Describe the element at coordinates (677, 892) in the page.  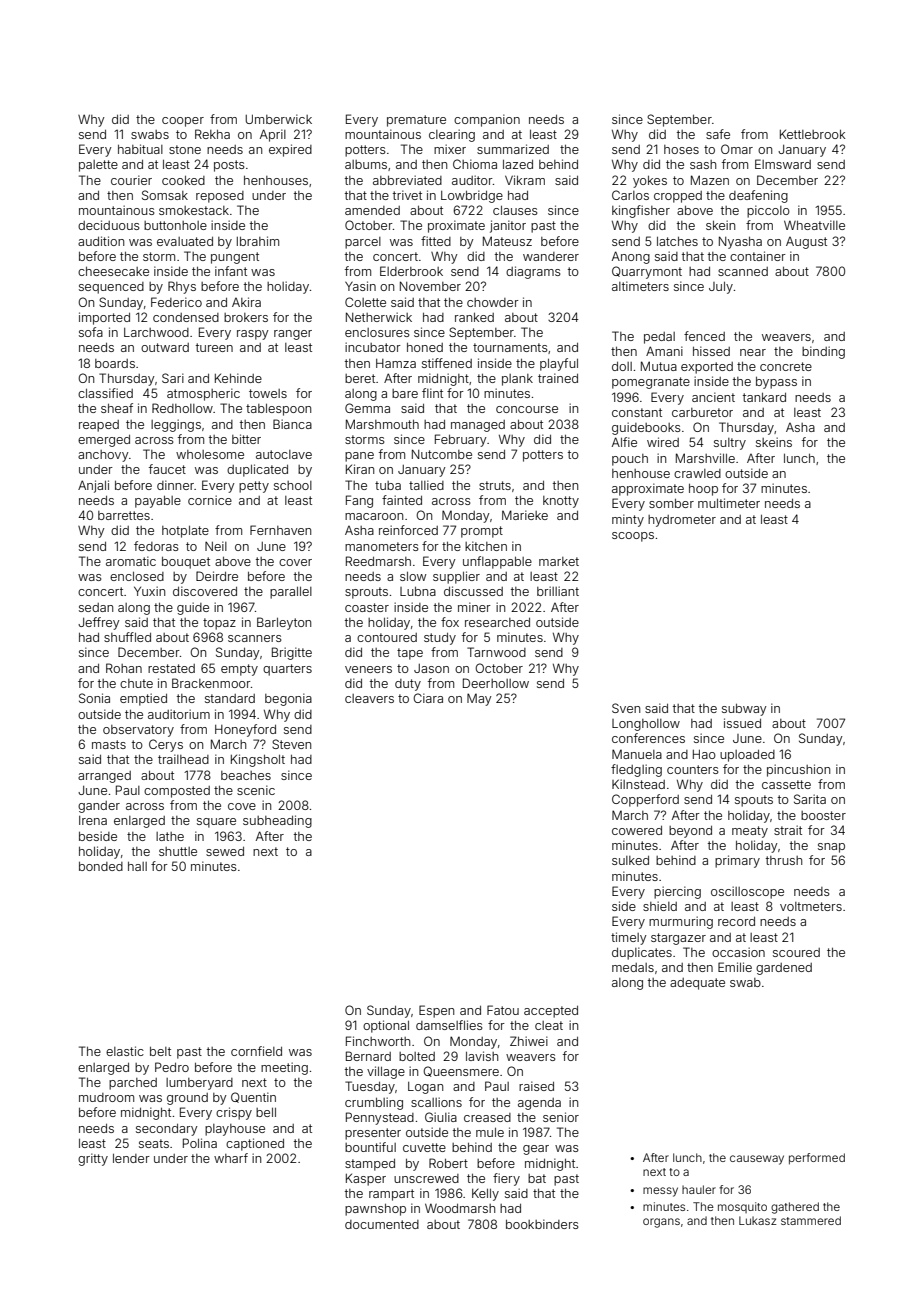
I see `piercing` at that location.
